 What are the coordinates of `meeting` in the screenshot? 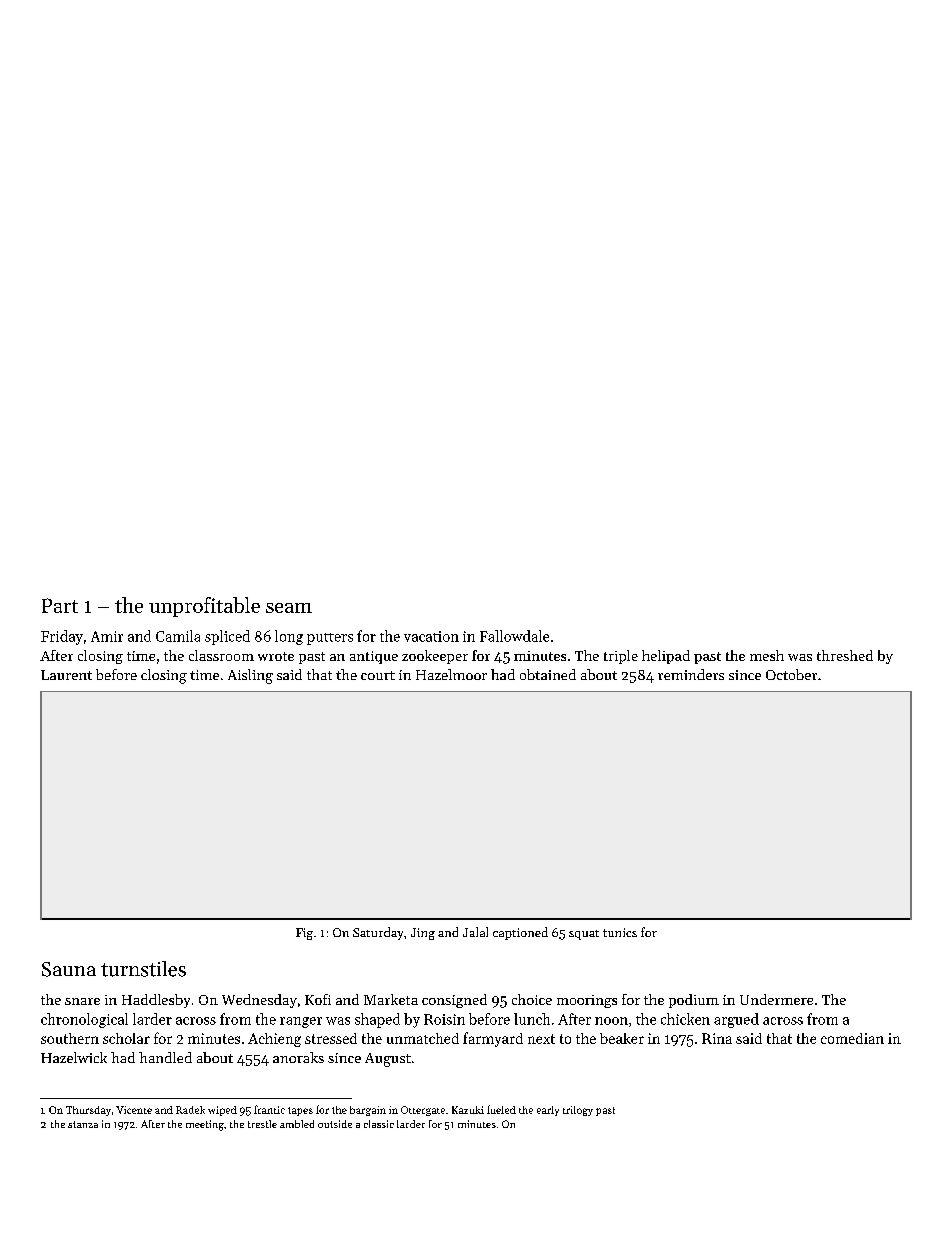 It's located at (205, 1125).
